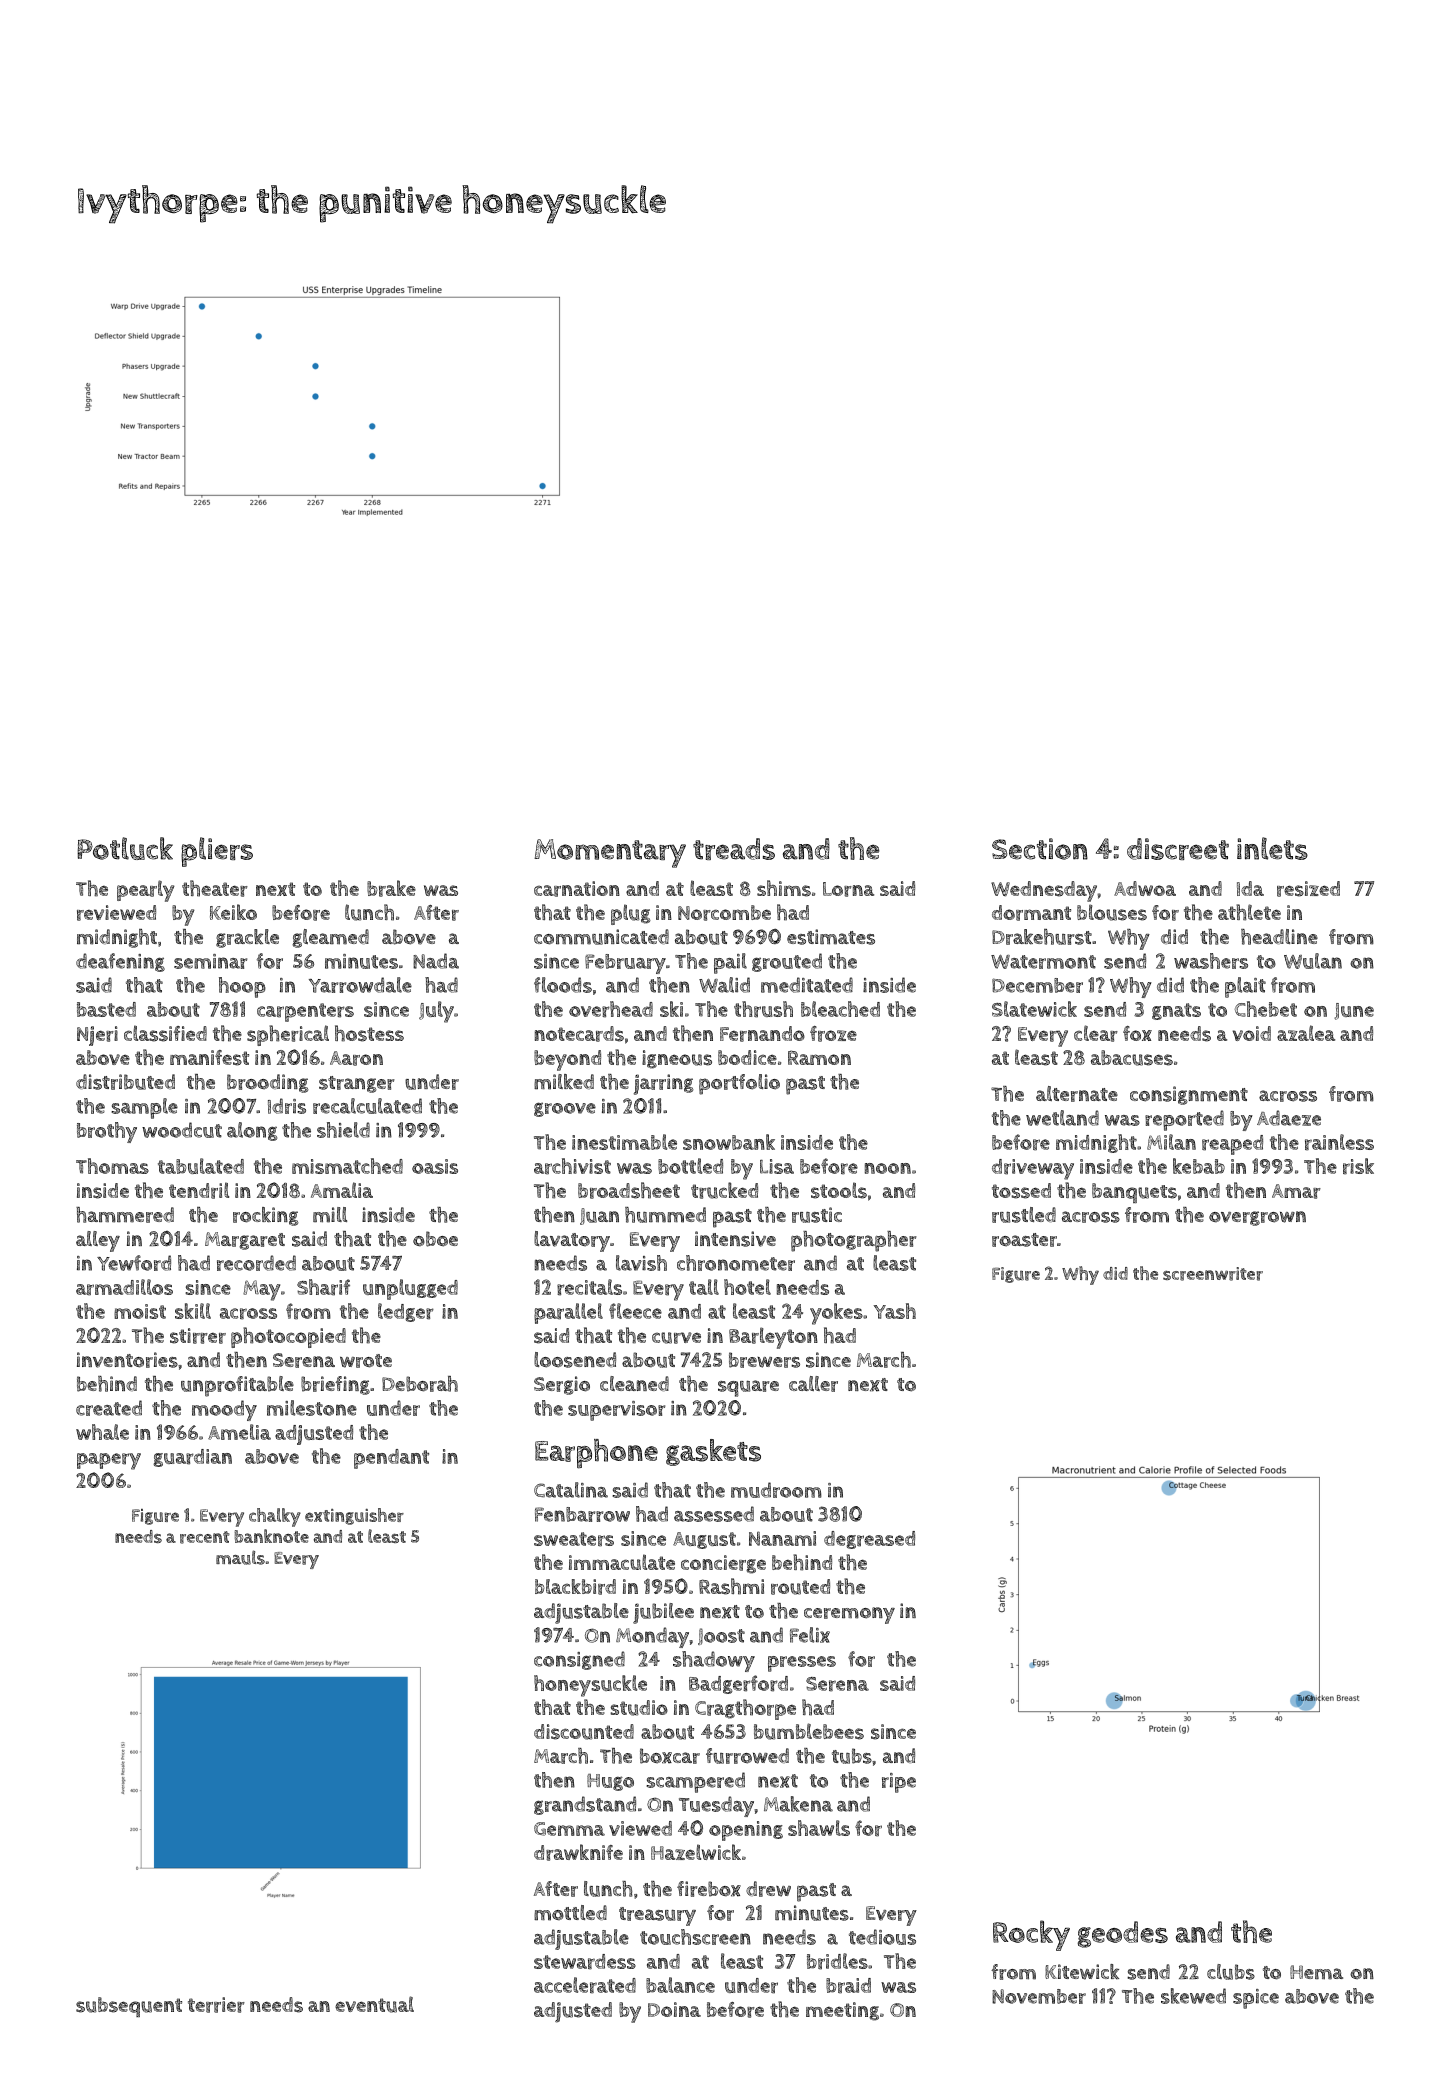  I want to click on pearly, so click(146, 891).
